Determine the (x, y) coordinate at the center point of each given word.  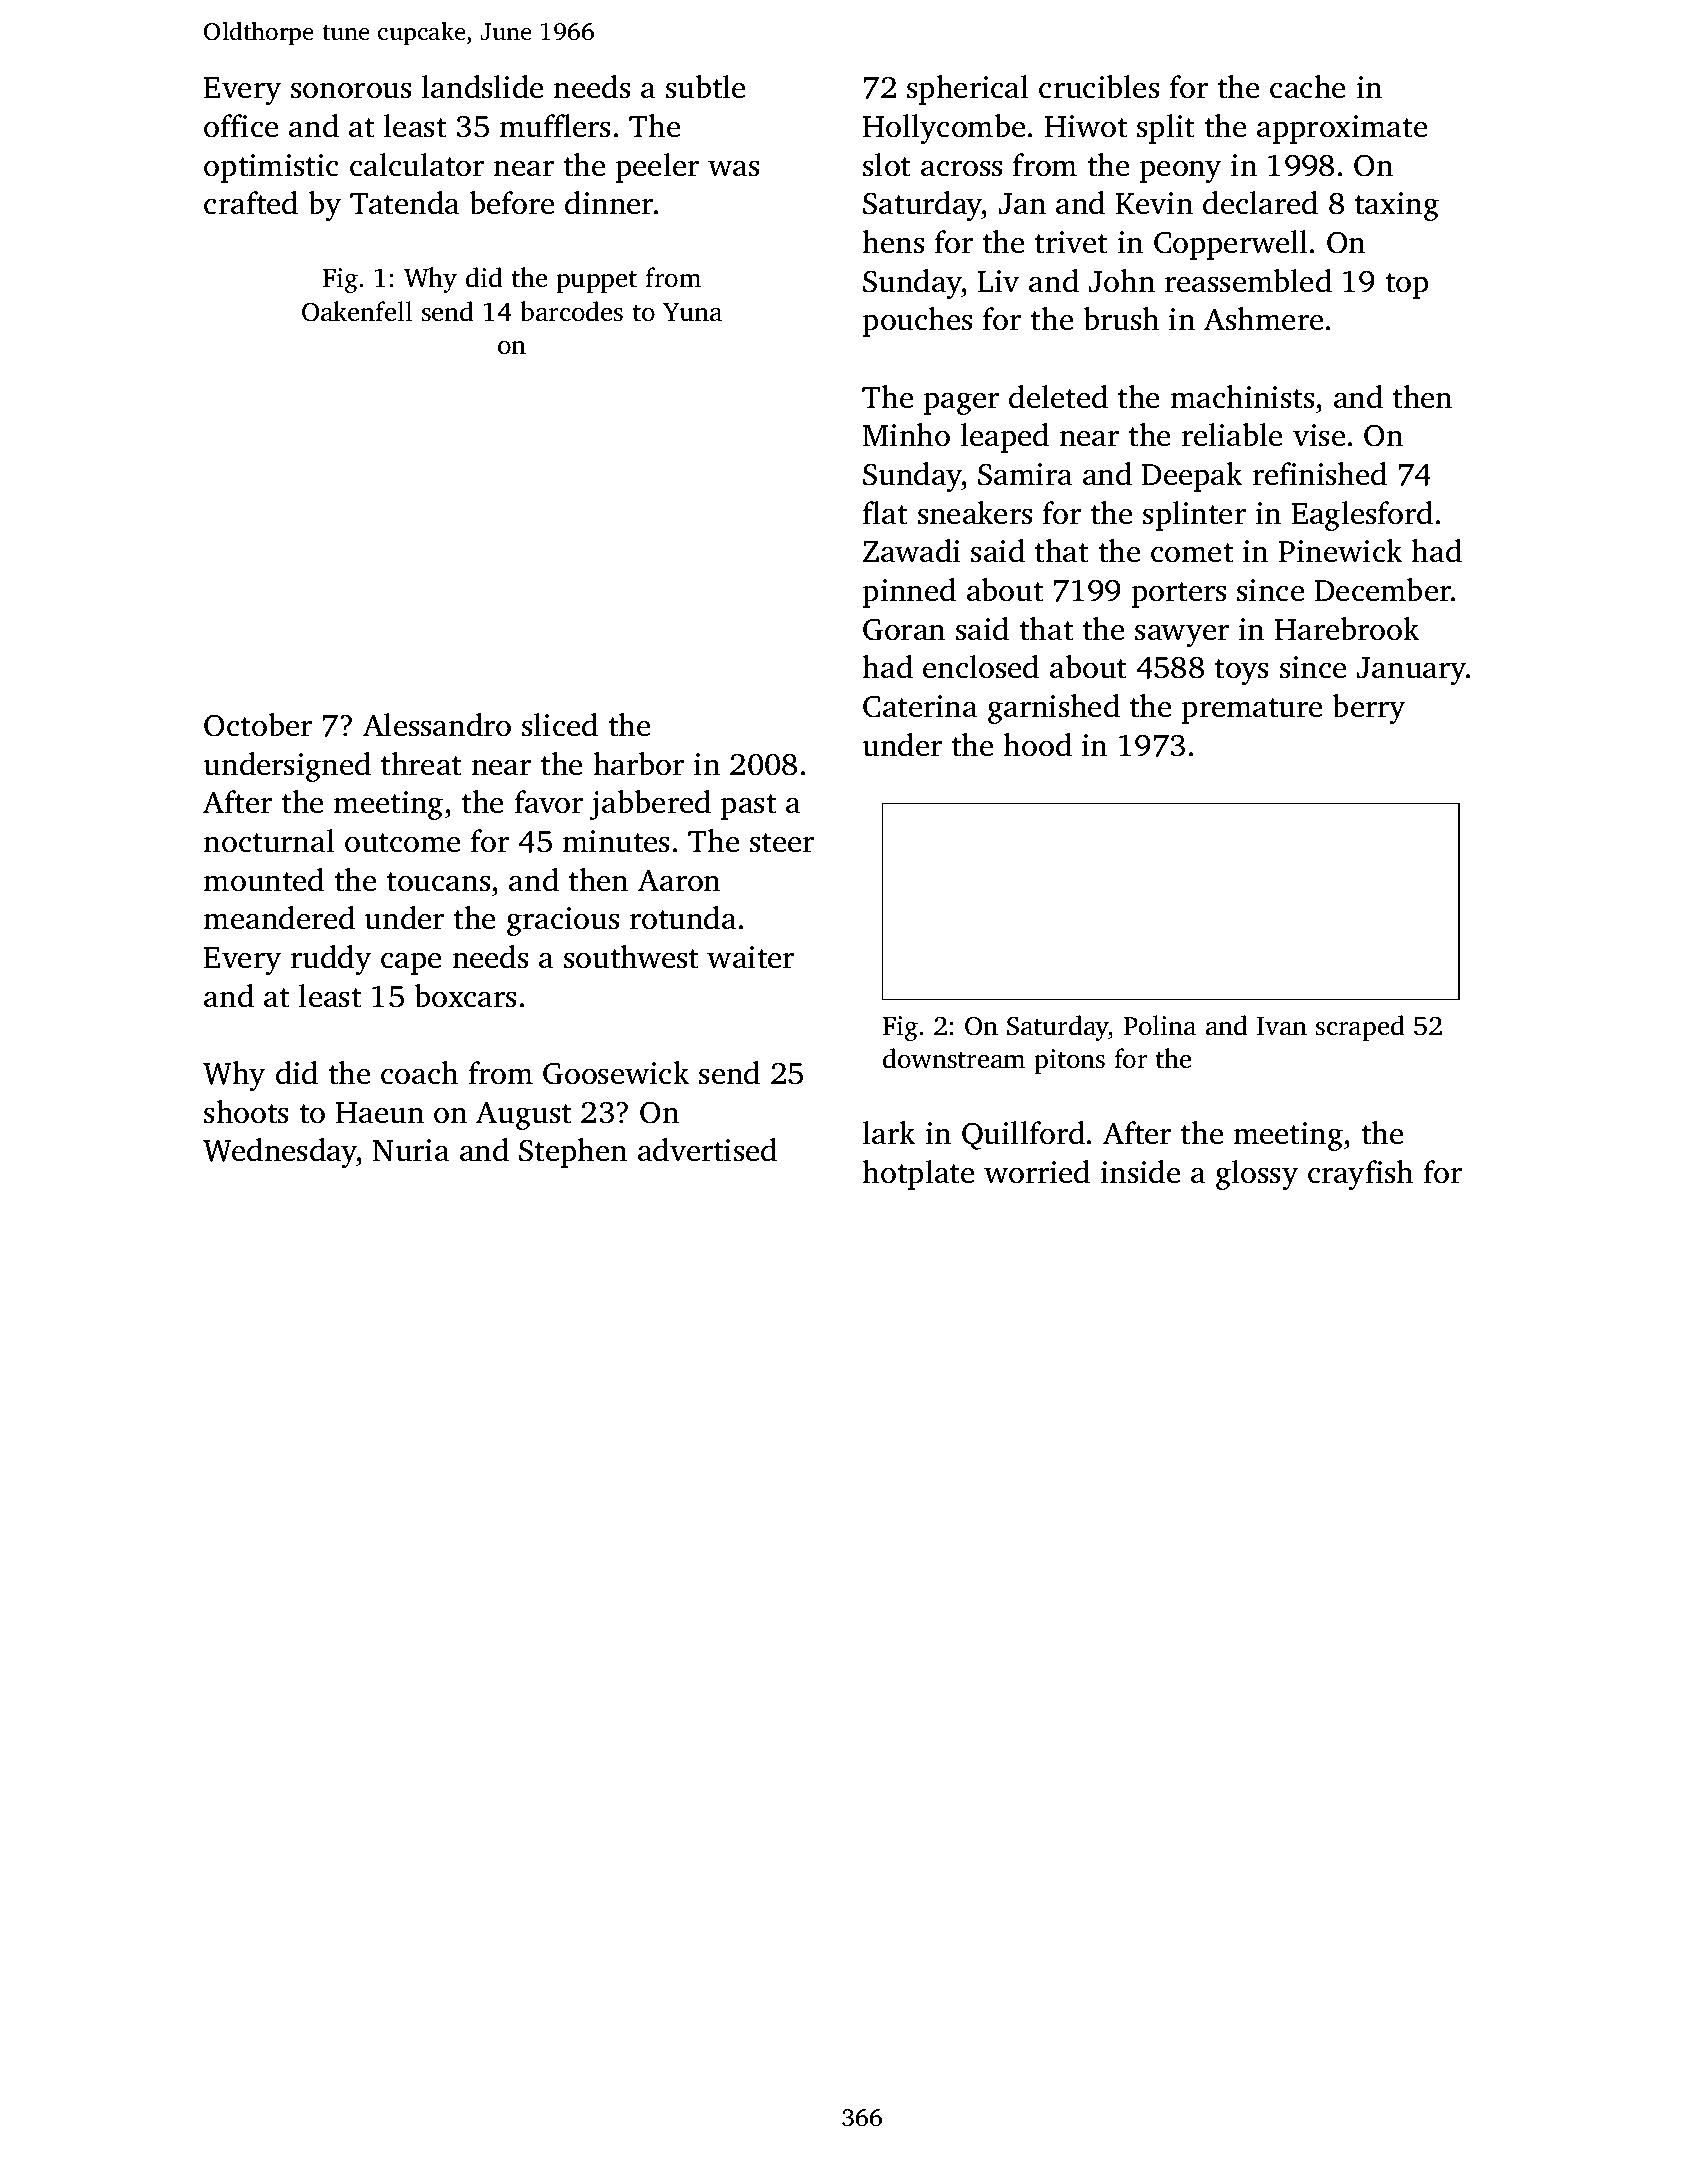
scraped (1360, 1028)
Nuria (411, 1150)
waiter (750, 957)
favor (549, 802)
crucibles (1099, 87)
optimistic (271, 168)
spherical (968, 90)
